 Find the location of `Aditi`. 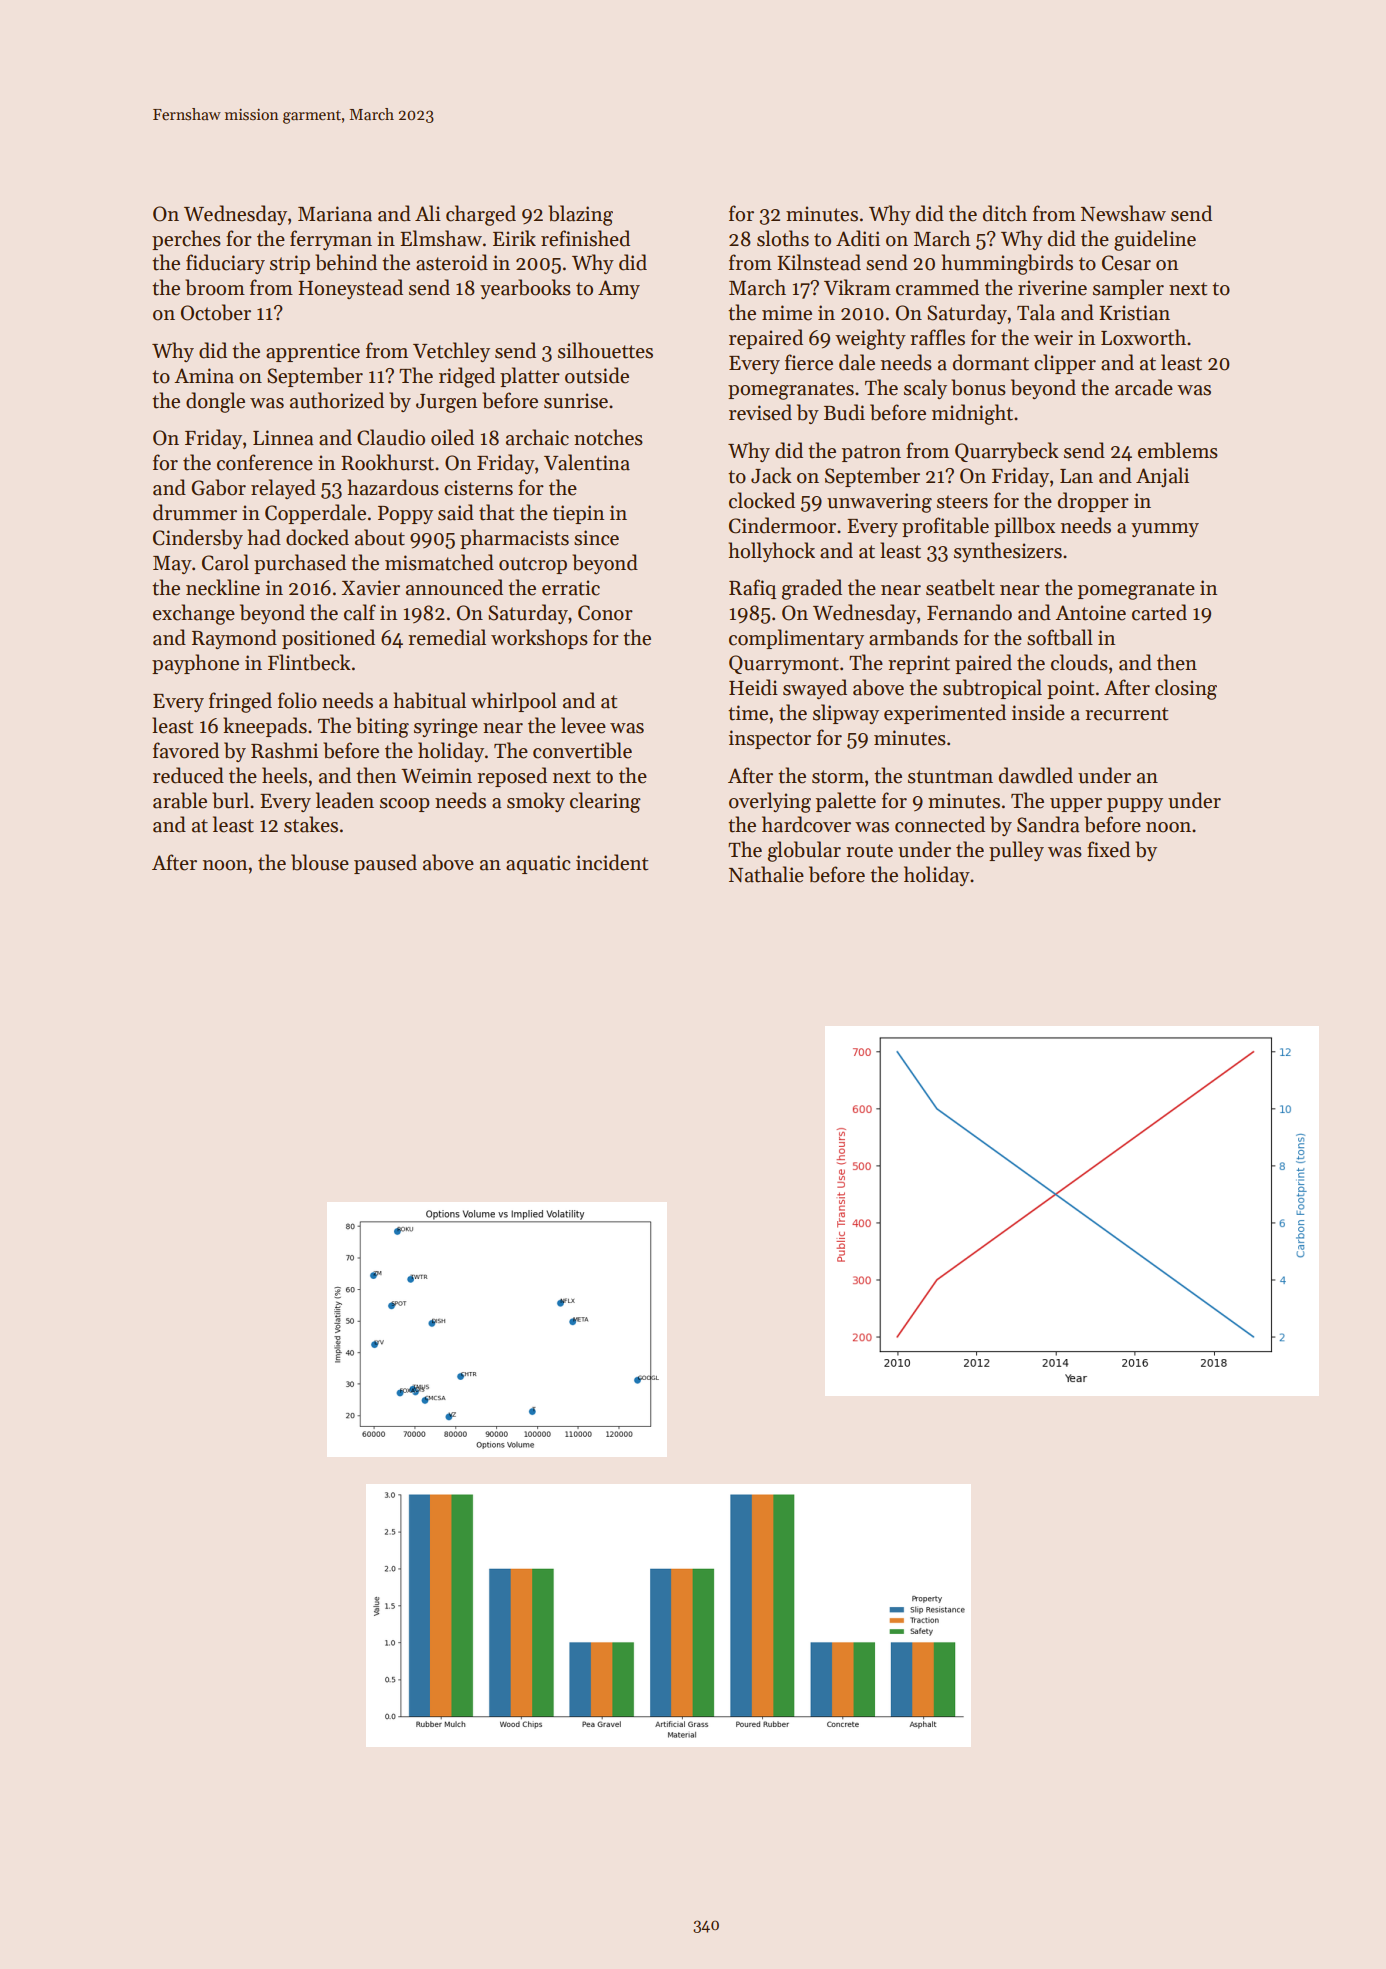

Aditi is located at coordinates (858, 238).
